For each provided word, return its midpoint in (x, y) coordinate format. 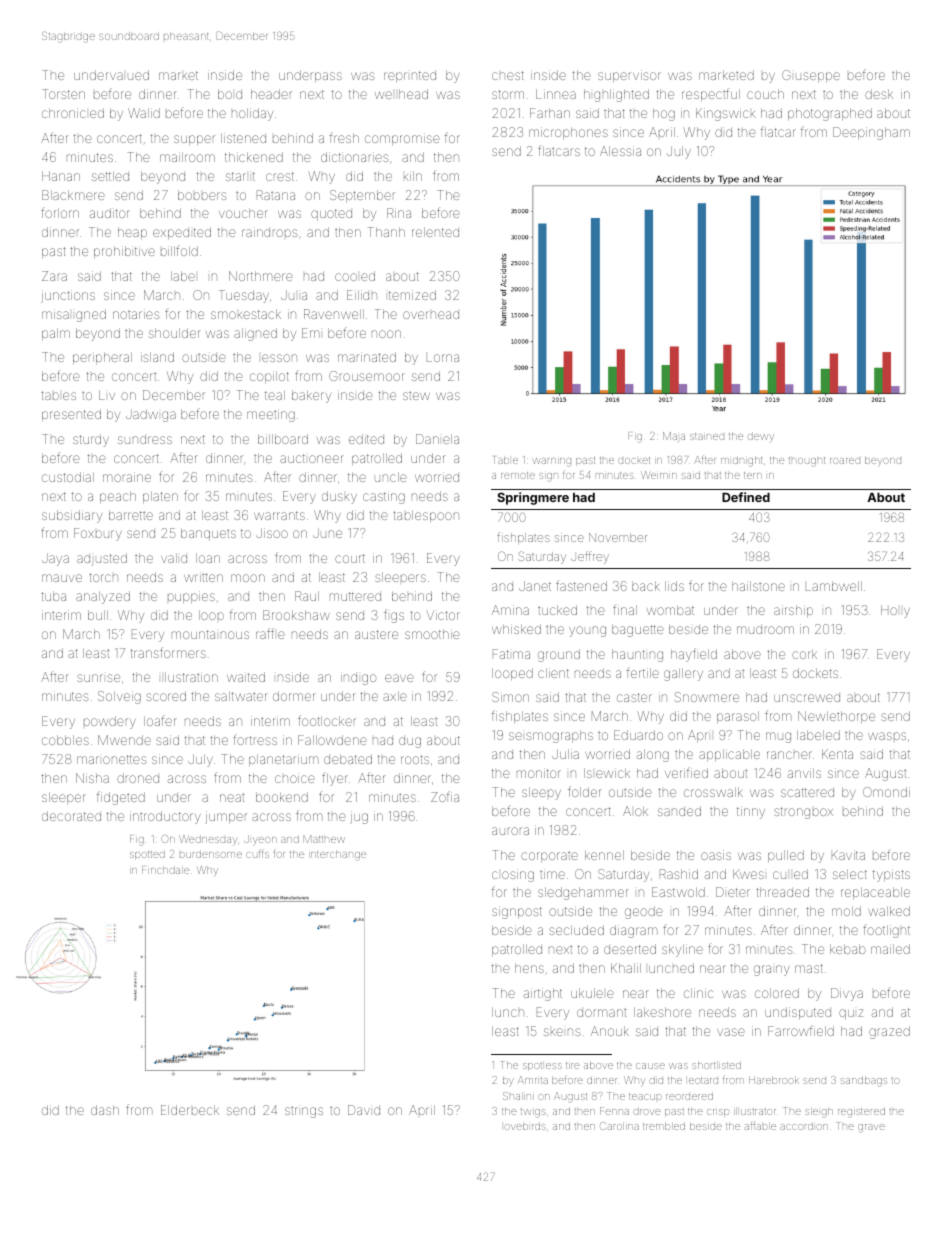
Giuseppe (811, 76)
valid (174, 558)
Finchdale (165, 870)
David (364, 1110)
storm (508, 94)
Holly (895, 611)
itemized (412, 295)
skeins (562, 1032)
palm (56, 334)
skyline (682, 950)
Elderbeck (190, 1110)
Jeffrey (590, 557)
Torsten (63, 94)
